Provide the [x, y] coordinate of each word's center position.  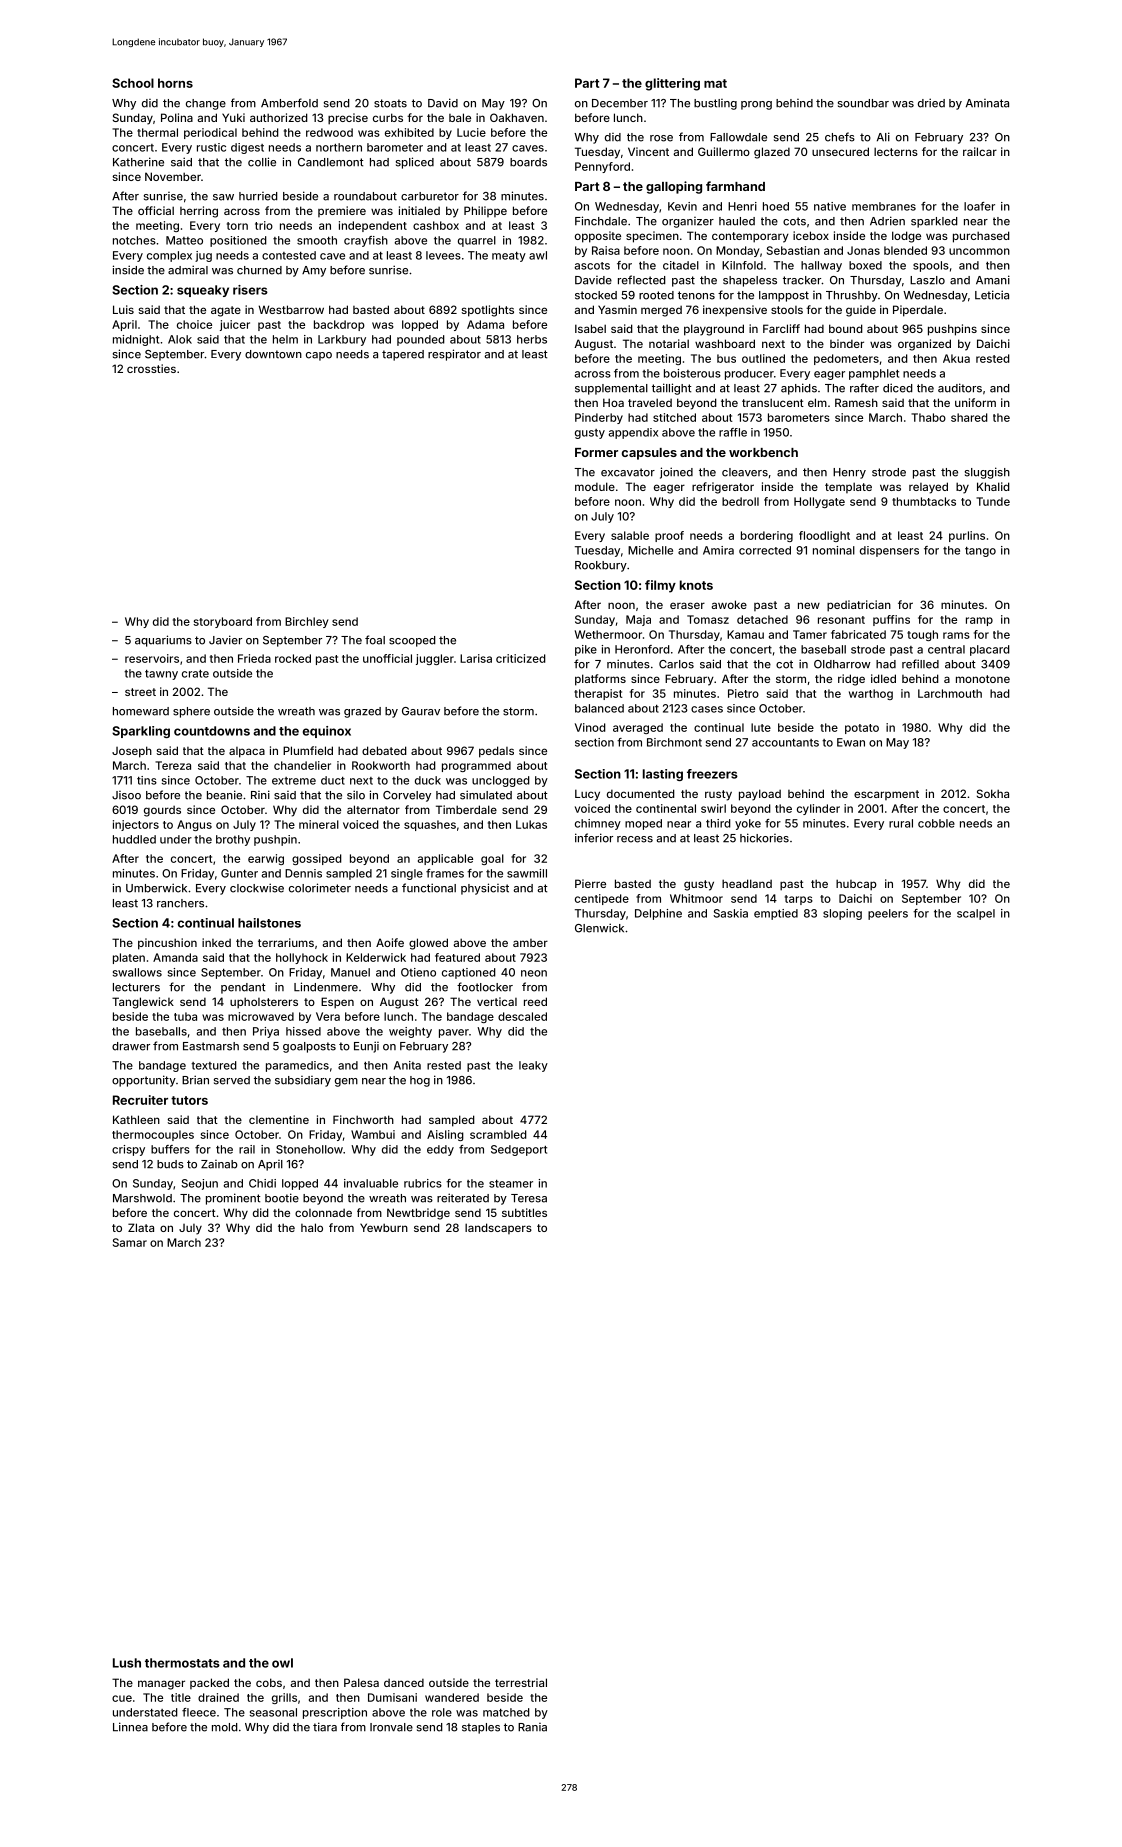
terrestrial [521, 1682]
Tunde [993, 501]
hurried [258, 196]
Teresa [529, 1198]
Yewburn [384, 1227]
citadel [681, 265]
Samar [130, 1242]
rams [956, 635]
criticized [521, 658]
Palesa [361, 1682]
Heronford [642, 649]
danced [404, 1683]
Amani [993, 280]
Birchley [306, 622]
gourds [162, 811]
